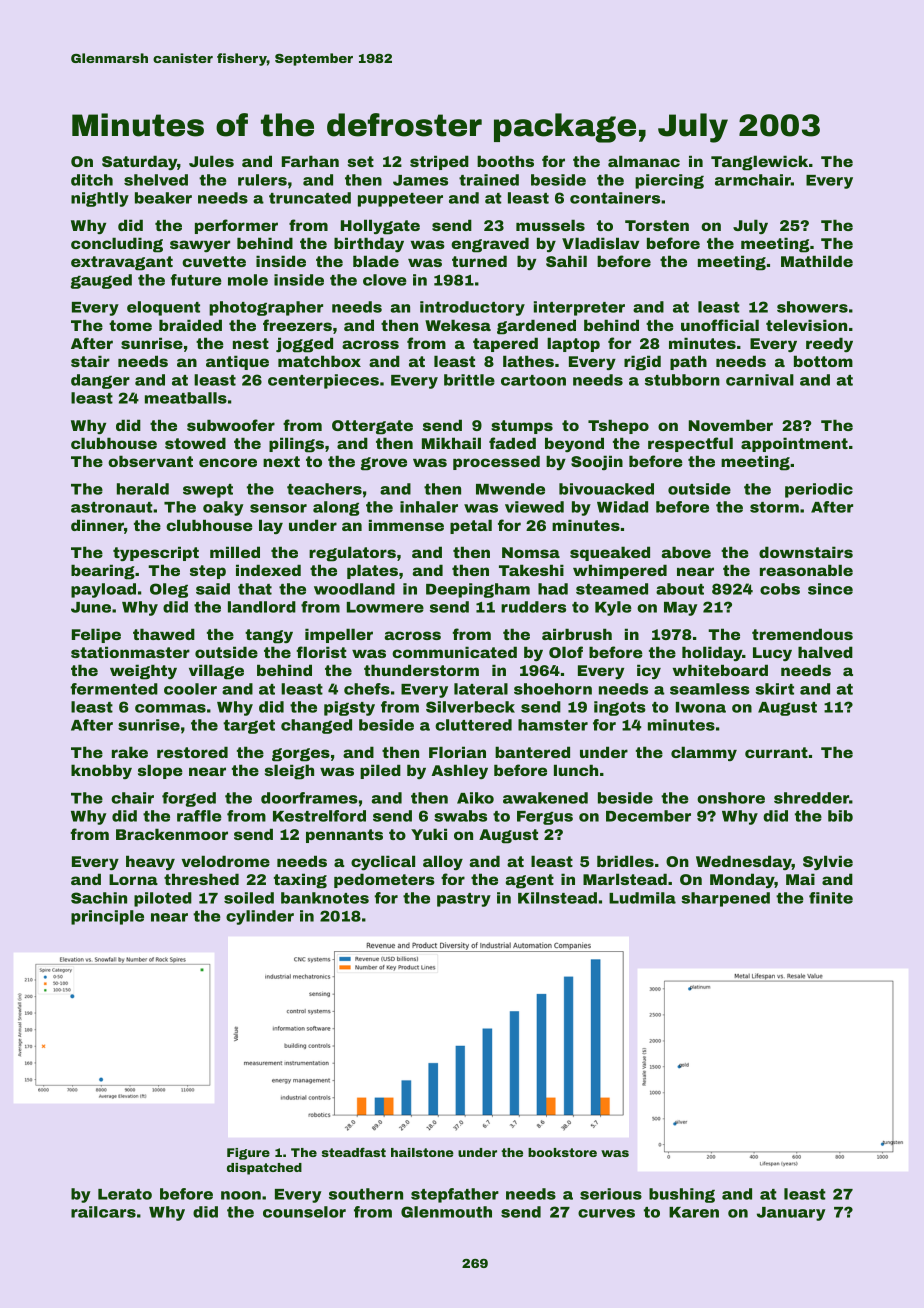 The width and height of the page is (924, 1308). Describe the element at coordinates (367, 689) in the page. I see `chefs` at that location.
